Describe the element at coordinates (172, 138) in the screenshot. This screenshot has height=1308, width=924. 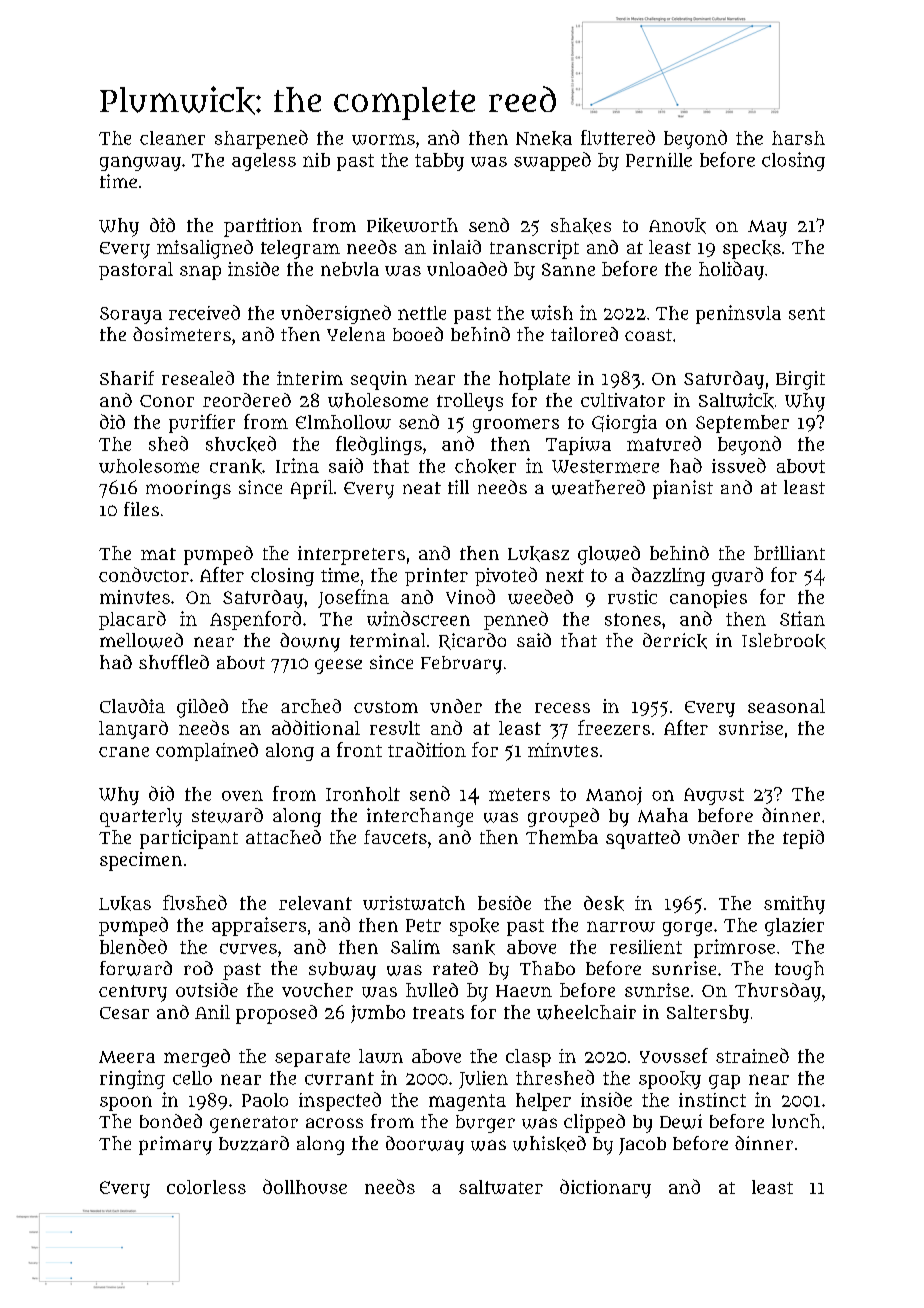
I see `cleaner` at that location.
